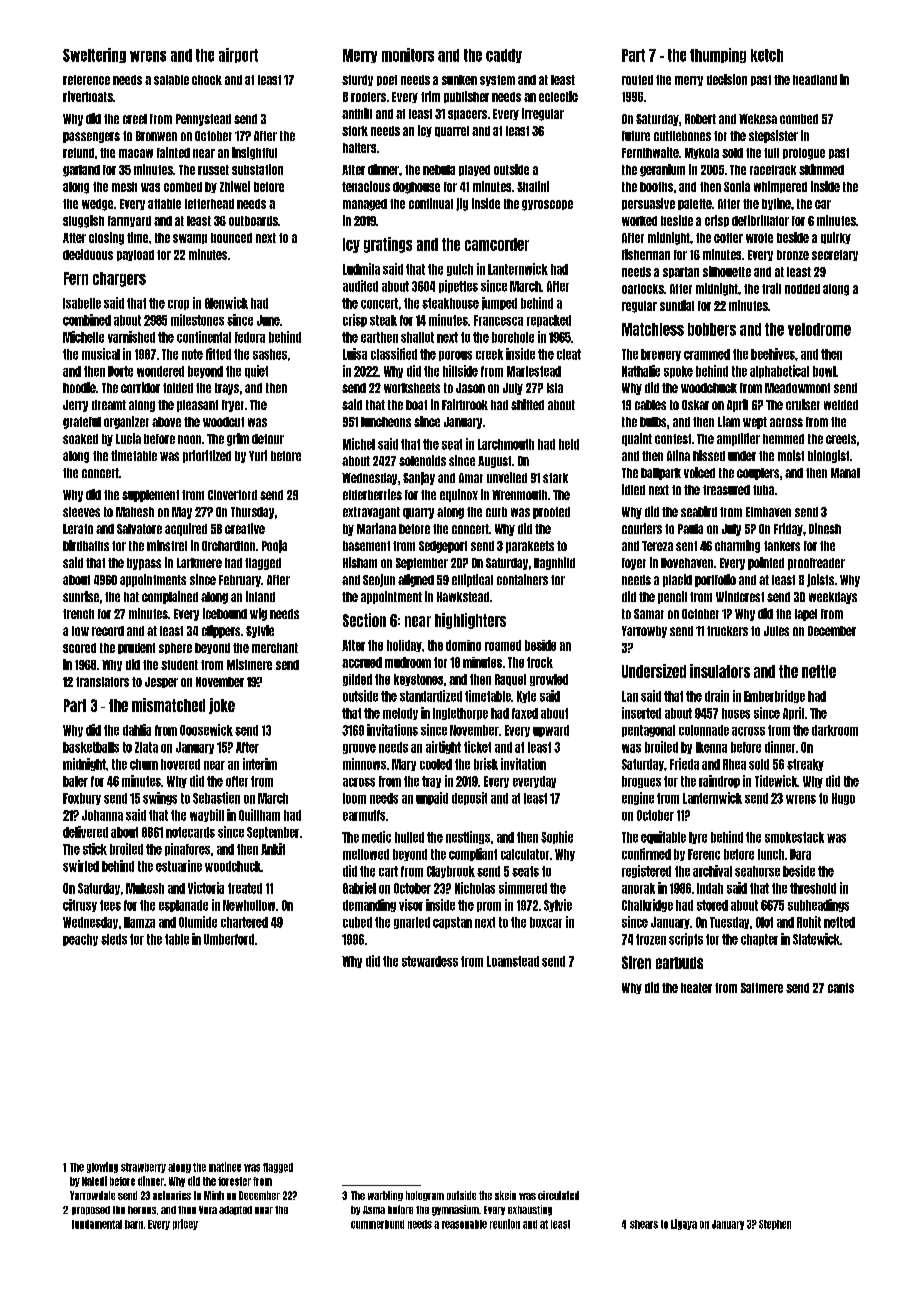  What do you see at coordinates (207, 456) in the image?
I see `prioritized` at bounding box center [207, 456].
